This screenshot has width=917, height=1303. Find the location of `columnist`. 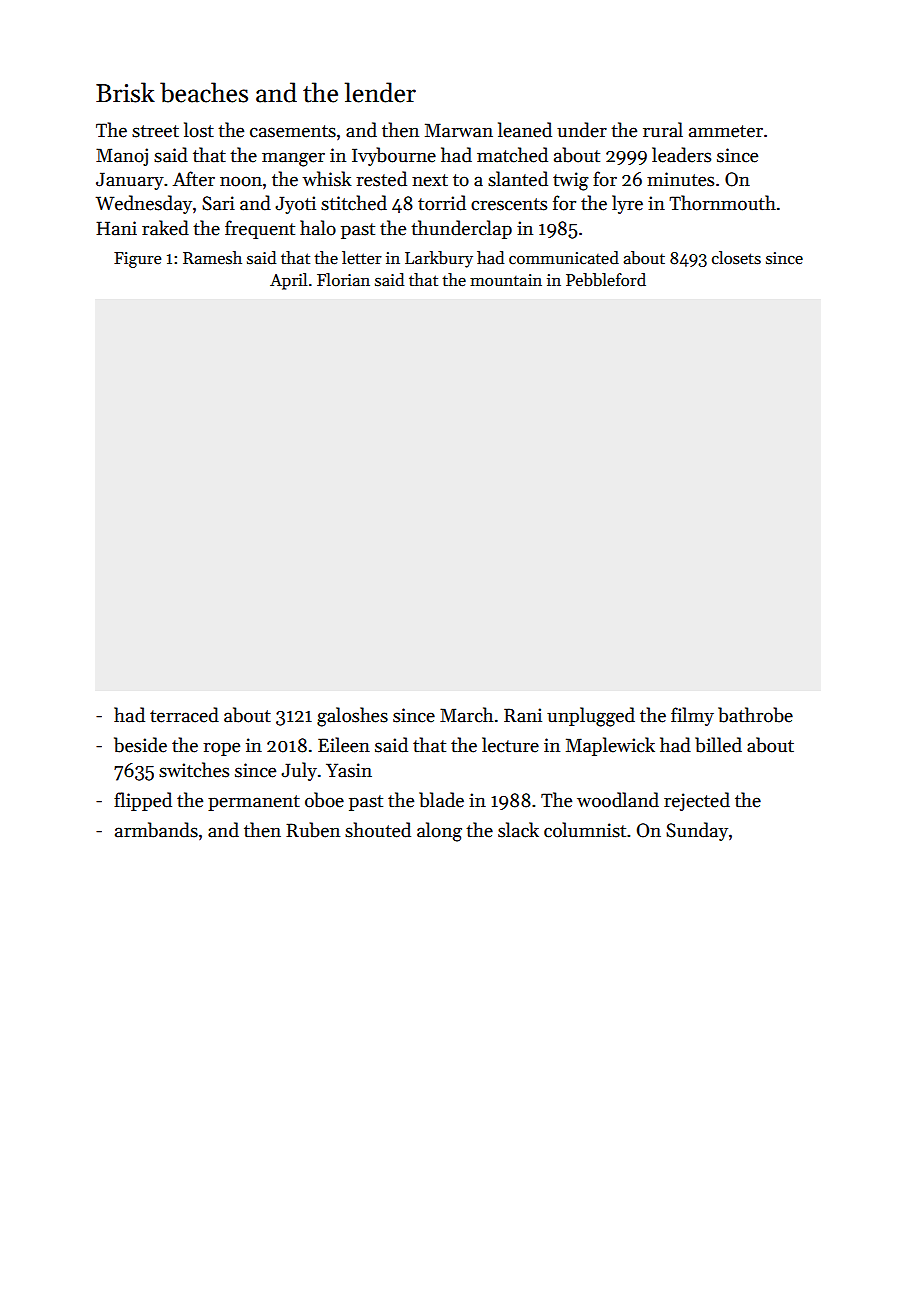

columnist is located at coordinates (585, 830).
